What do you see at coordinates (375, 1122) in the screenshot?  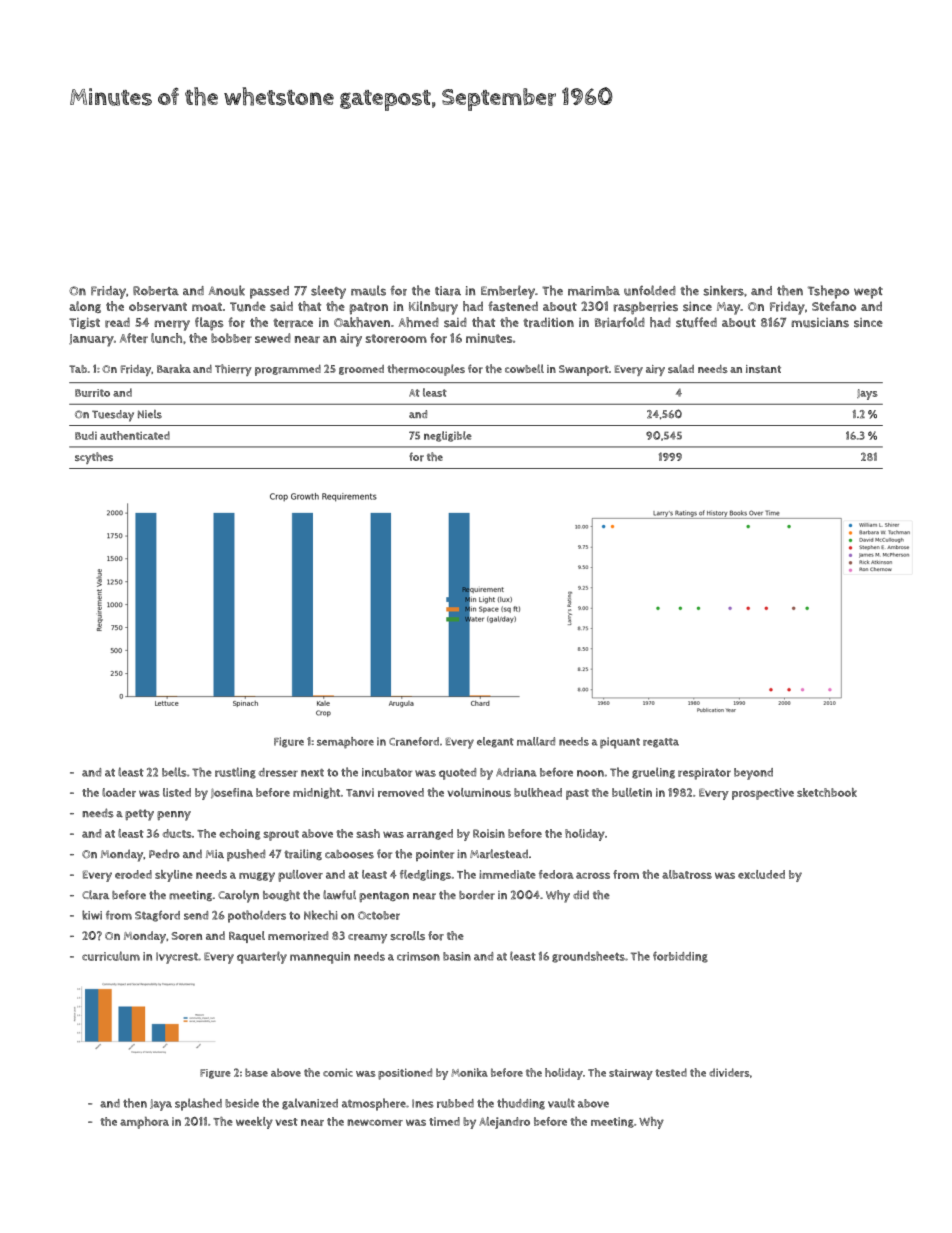 I see `newcomer` at bounding box center [375, 1122].
